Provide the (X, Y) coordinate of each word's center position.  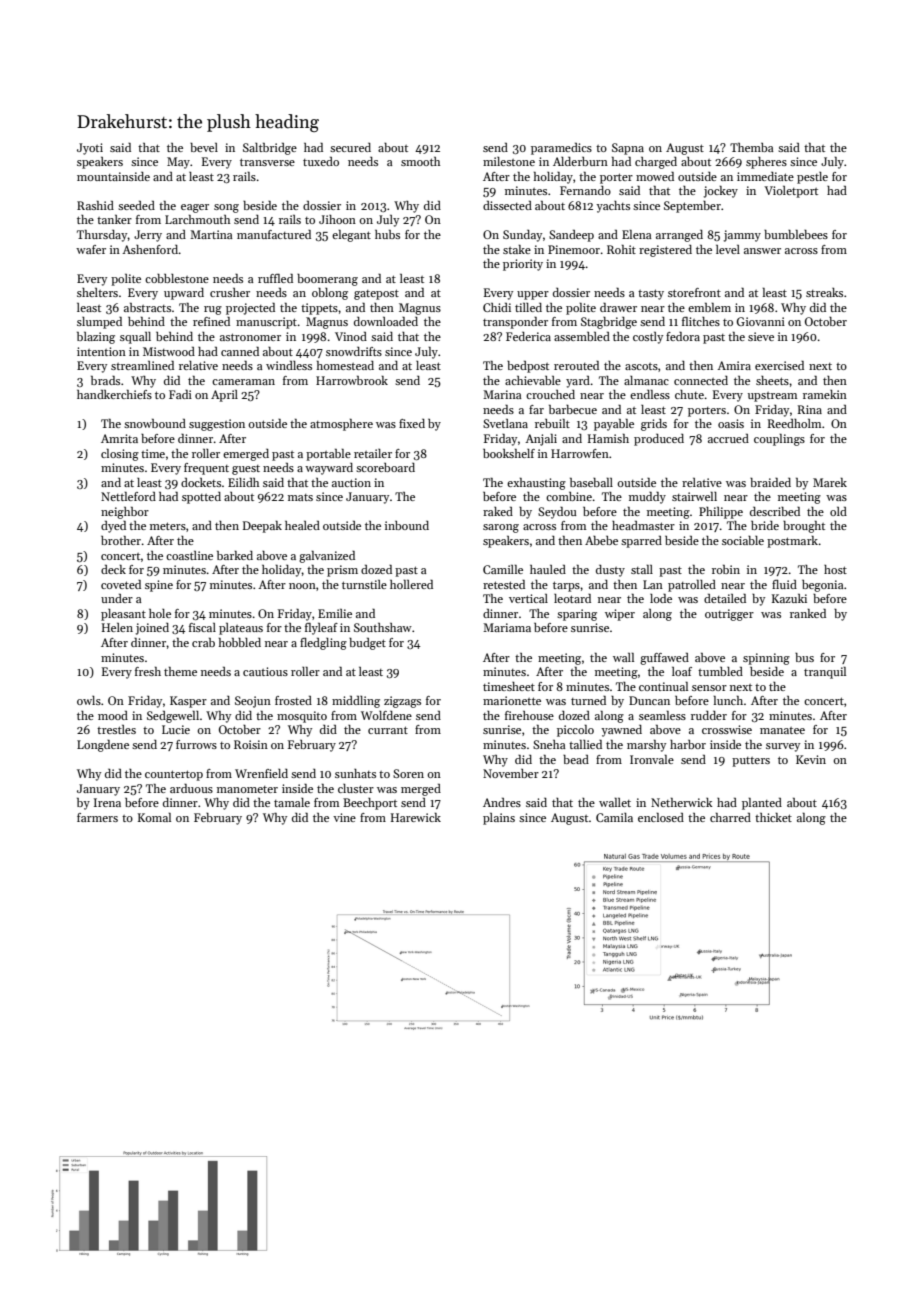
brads (105, 380)
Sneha (549, 744)
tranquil (825, 673)
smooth (420, 161)
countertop (174, 775)
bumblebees (796, 234)
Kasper (188, 702)
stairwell (694, 496)
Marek (830, 482)
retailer (373, 453)
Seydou (557, 513)
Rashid (95, 205)
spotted (201, 498)
